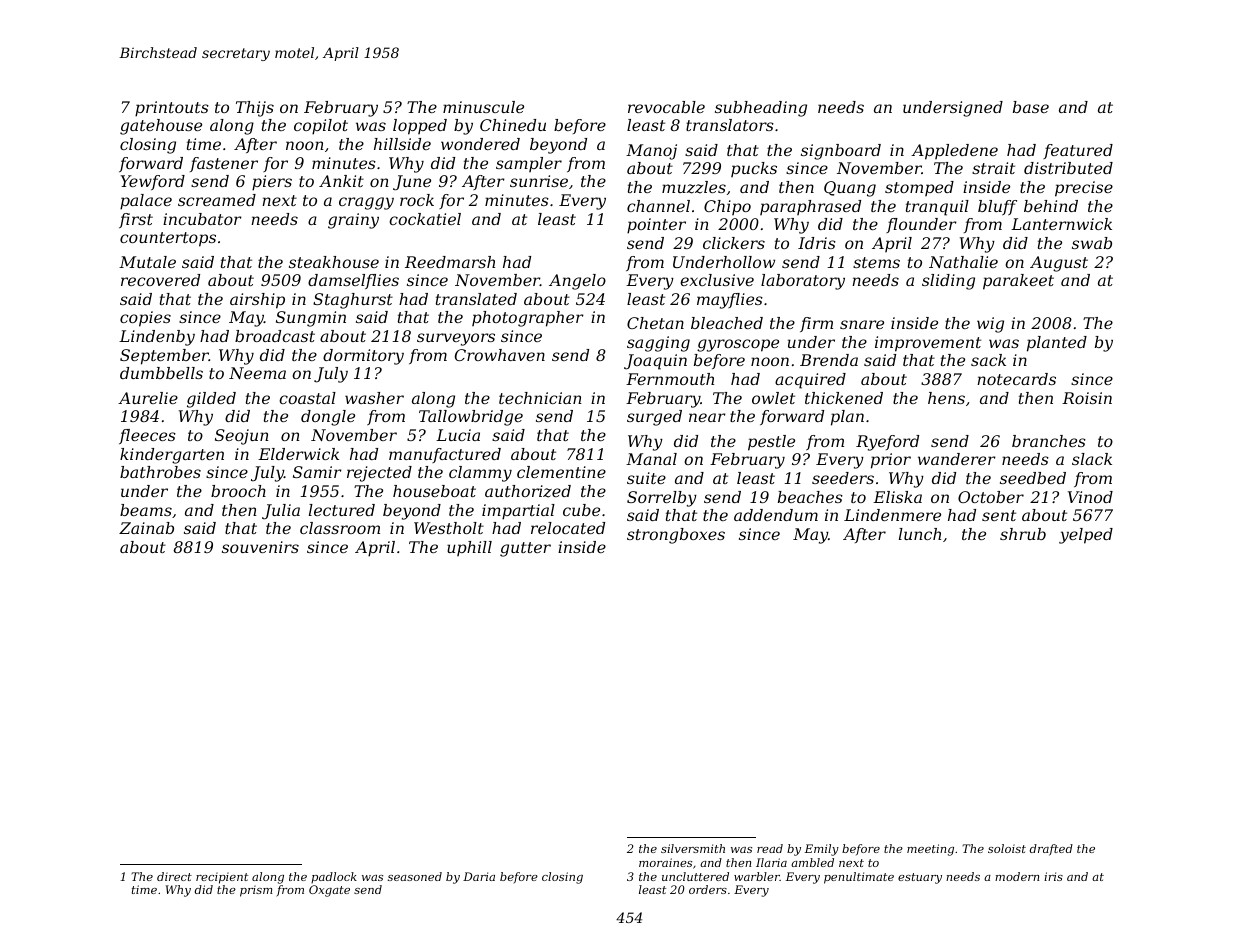 The height and width of the screenshot is (952, 1233). Describe the element at coordinates (222, 878) in the screenshot. I see `recipient` at that location.
